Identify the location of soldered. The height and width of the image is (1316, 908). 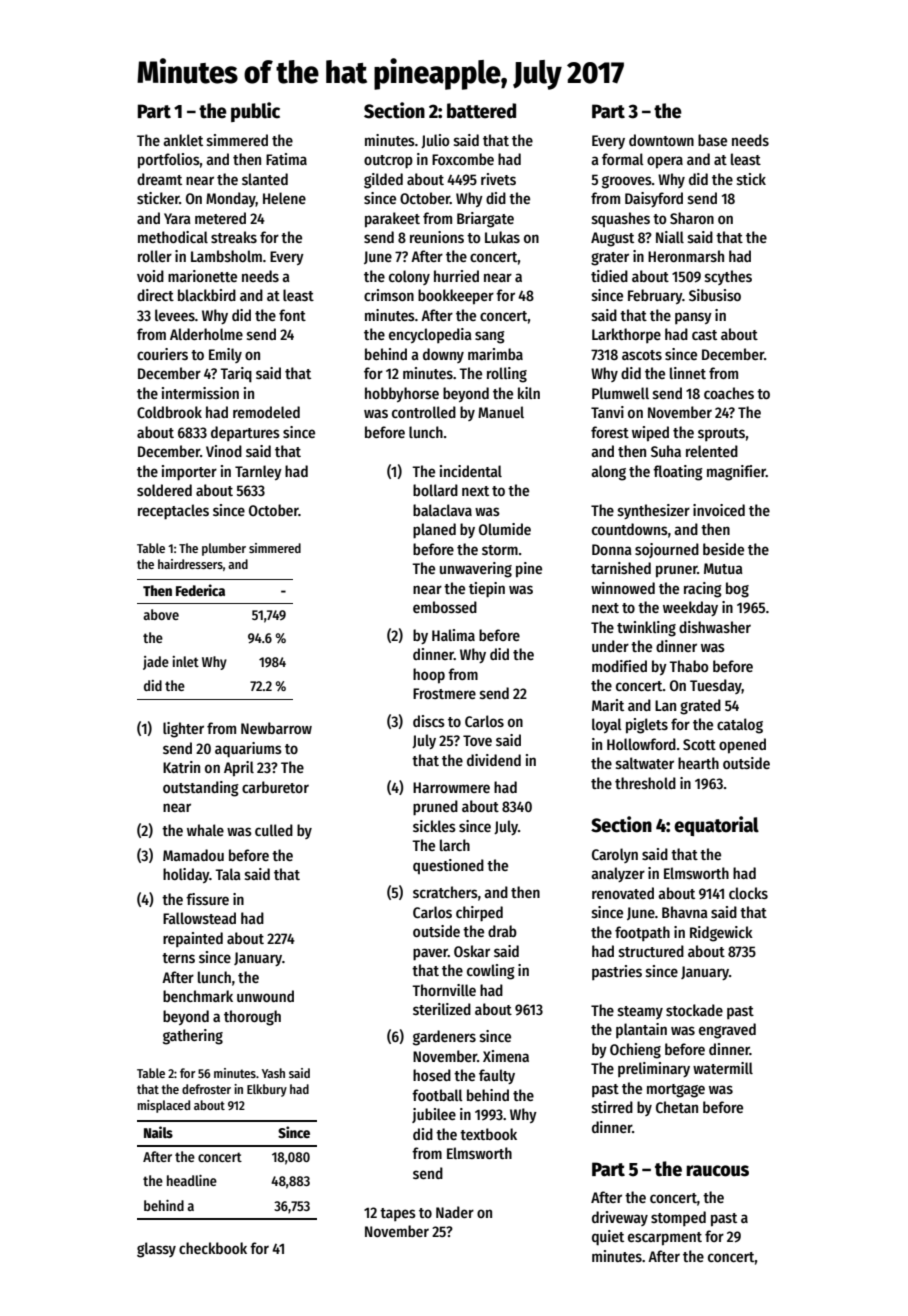
(164, 490).
